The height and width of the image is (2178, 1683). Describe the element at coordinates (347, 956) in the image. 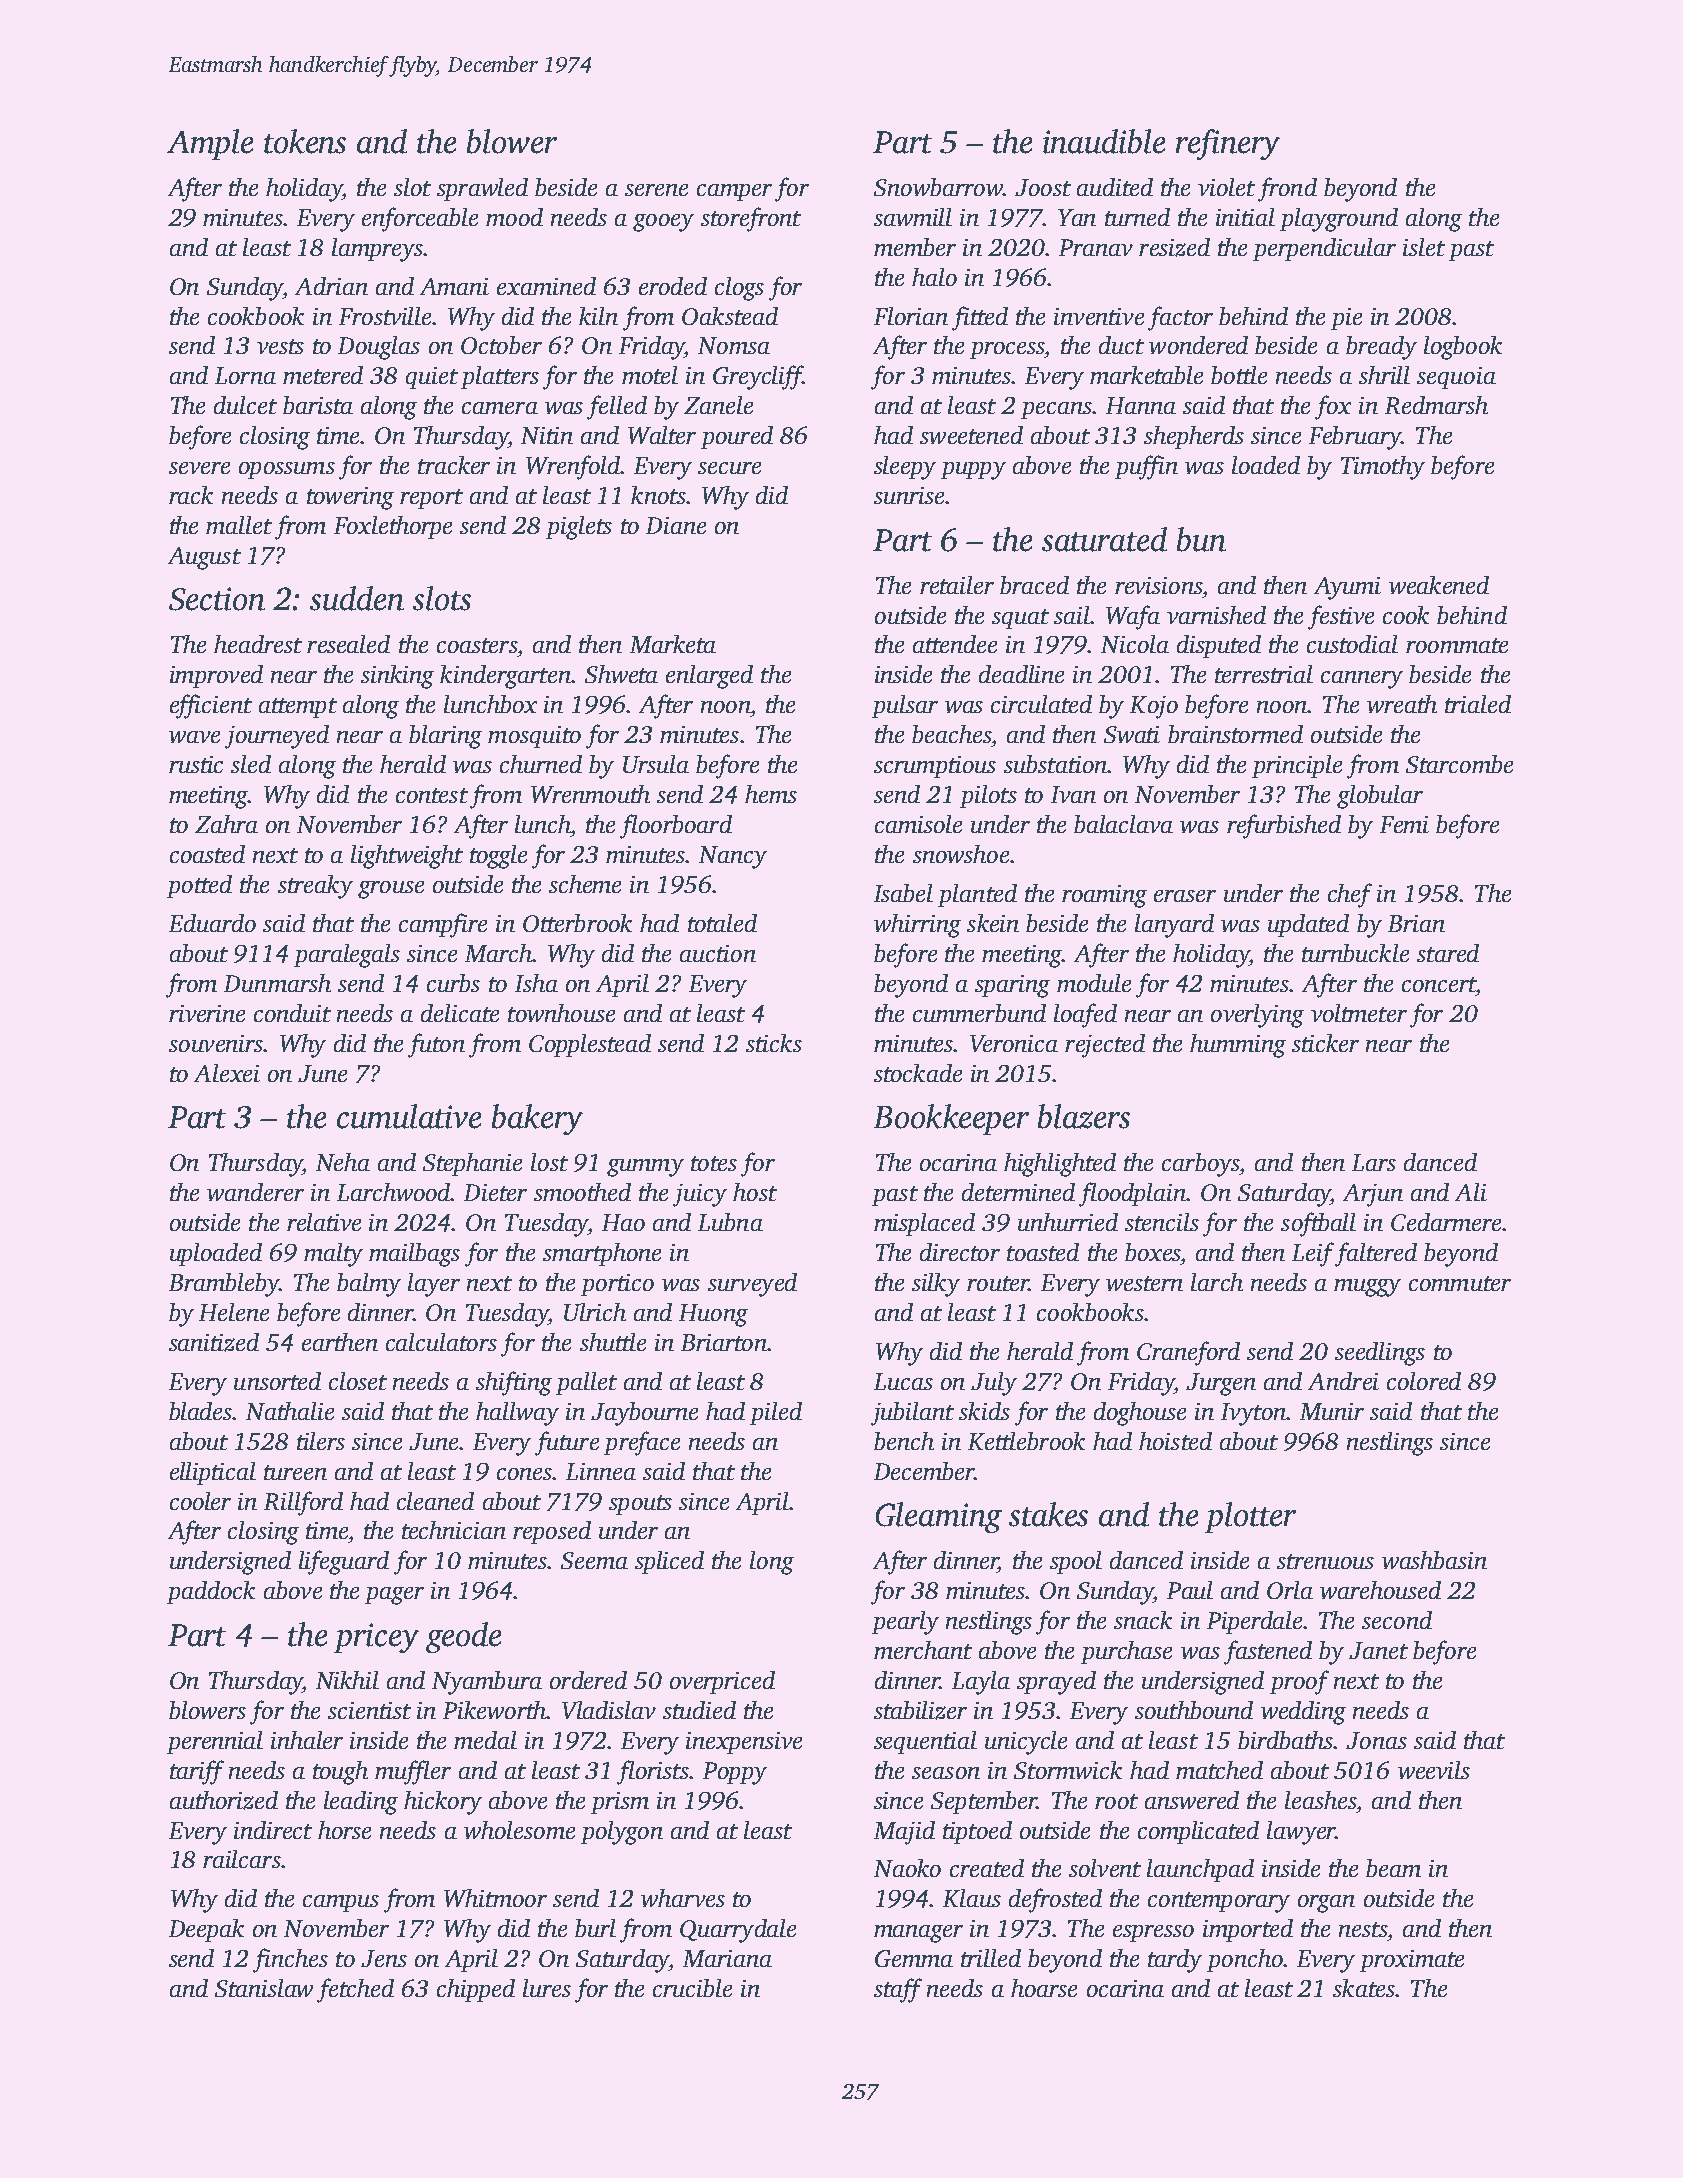

I see `paralegals` at that location.
